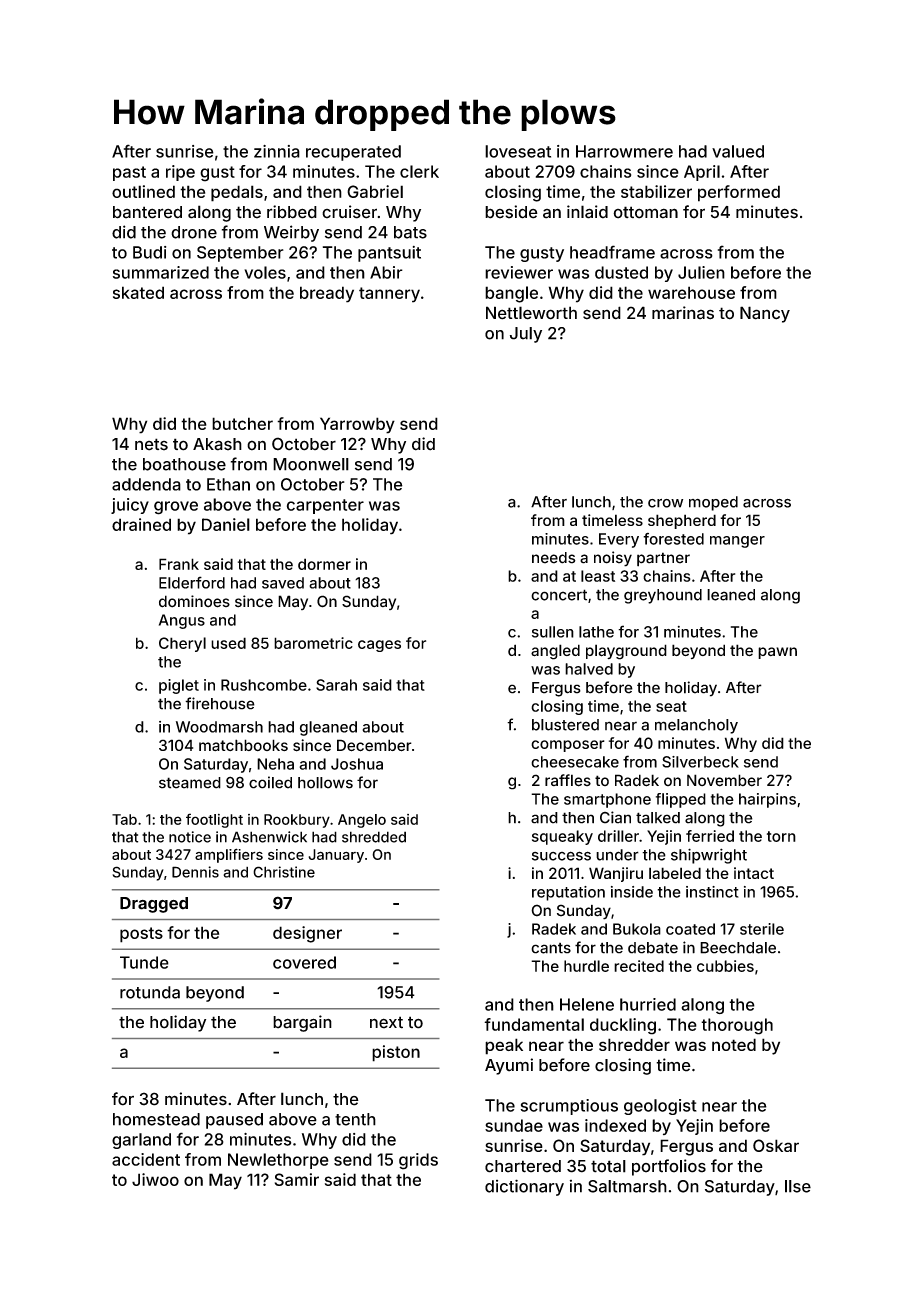 The height and width of the page is (1314, 924). Describe the element at coordinates (182, 644) in the page. I see `Cheryl` at that location.
